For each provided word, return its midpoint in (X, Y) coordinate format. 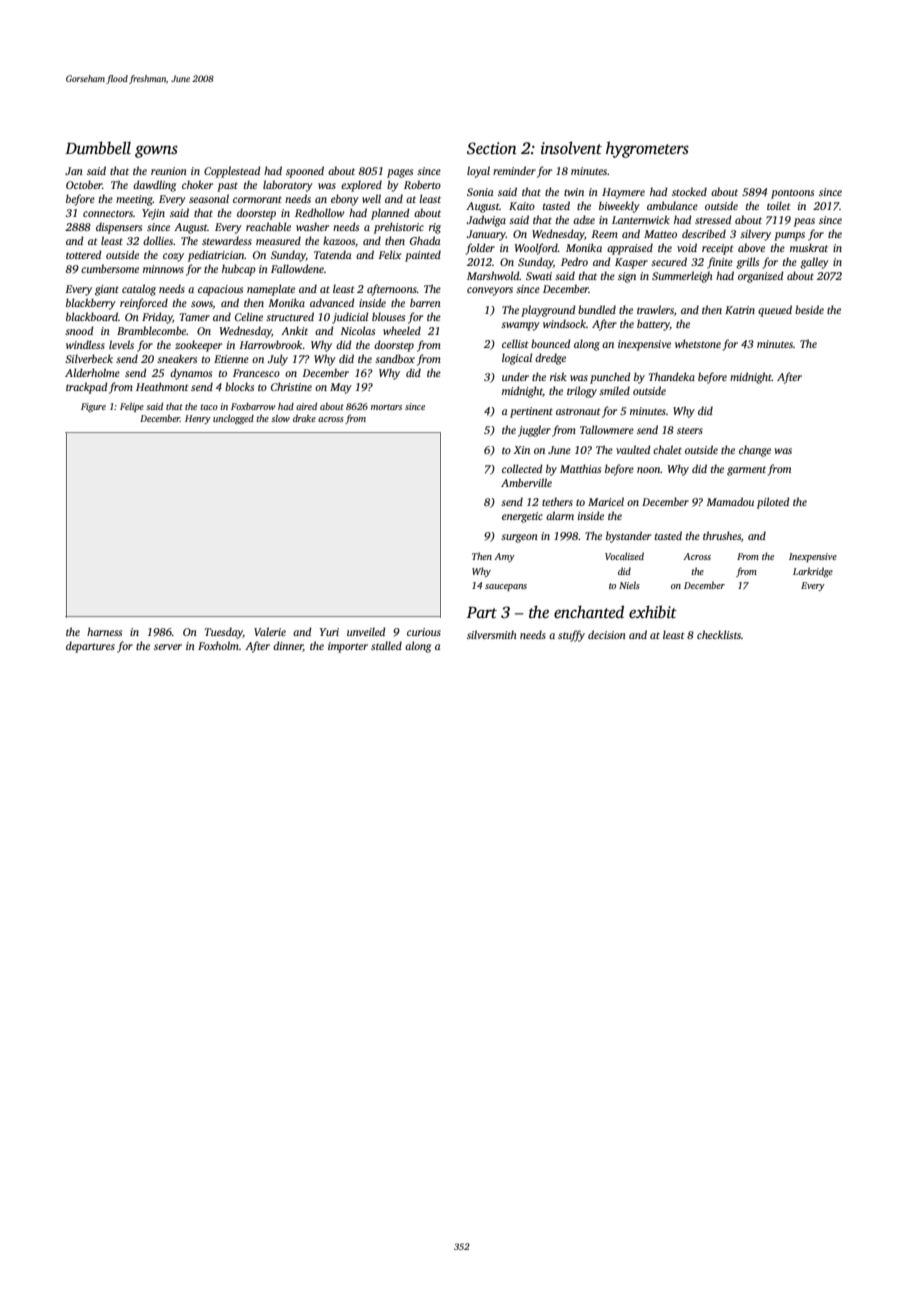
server (168, 647)
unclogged (233, 419)
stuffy (571, 636)
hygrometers (647, 149)
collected (522, 468)
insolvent (571, 148)
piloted (773, 503)
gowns (156, 151)
